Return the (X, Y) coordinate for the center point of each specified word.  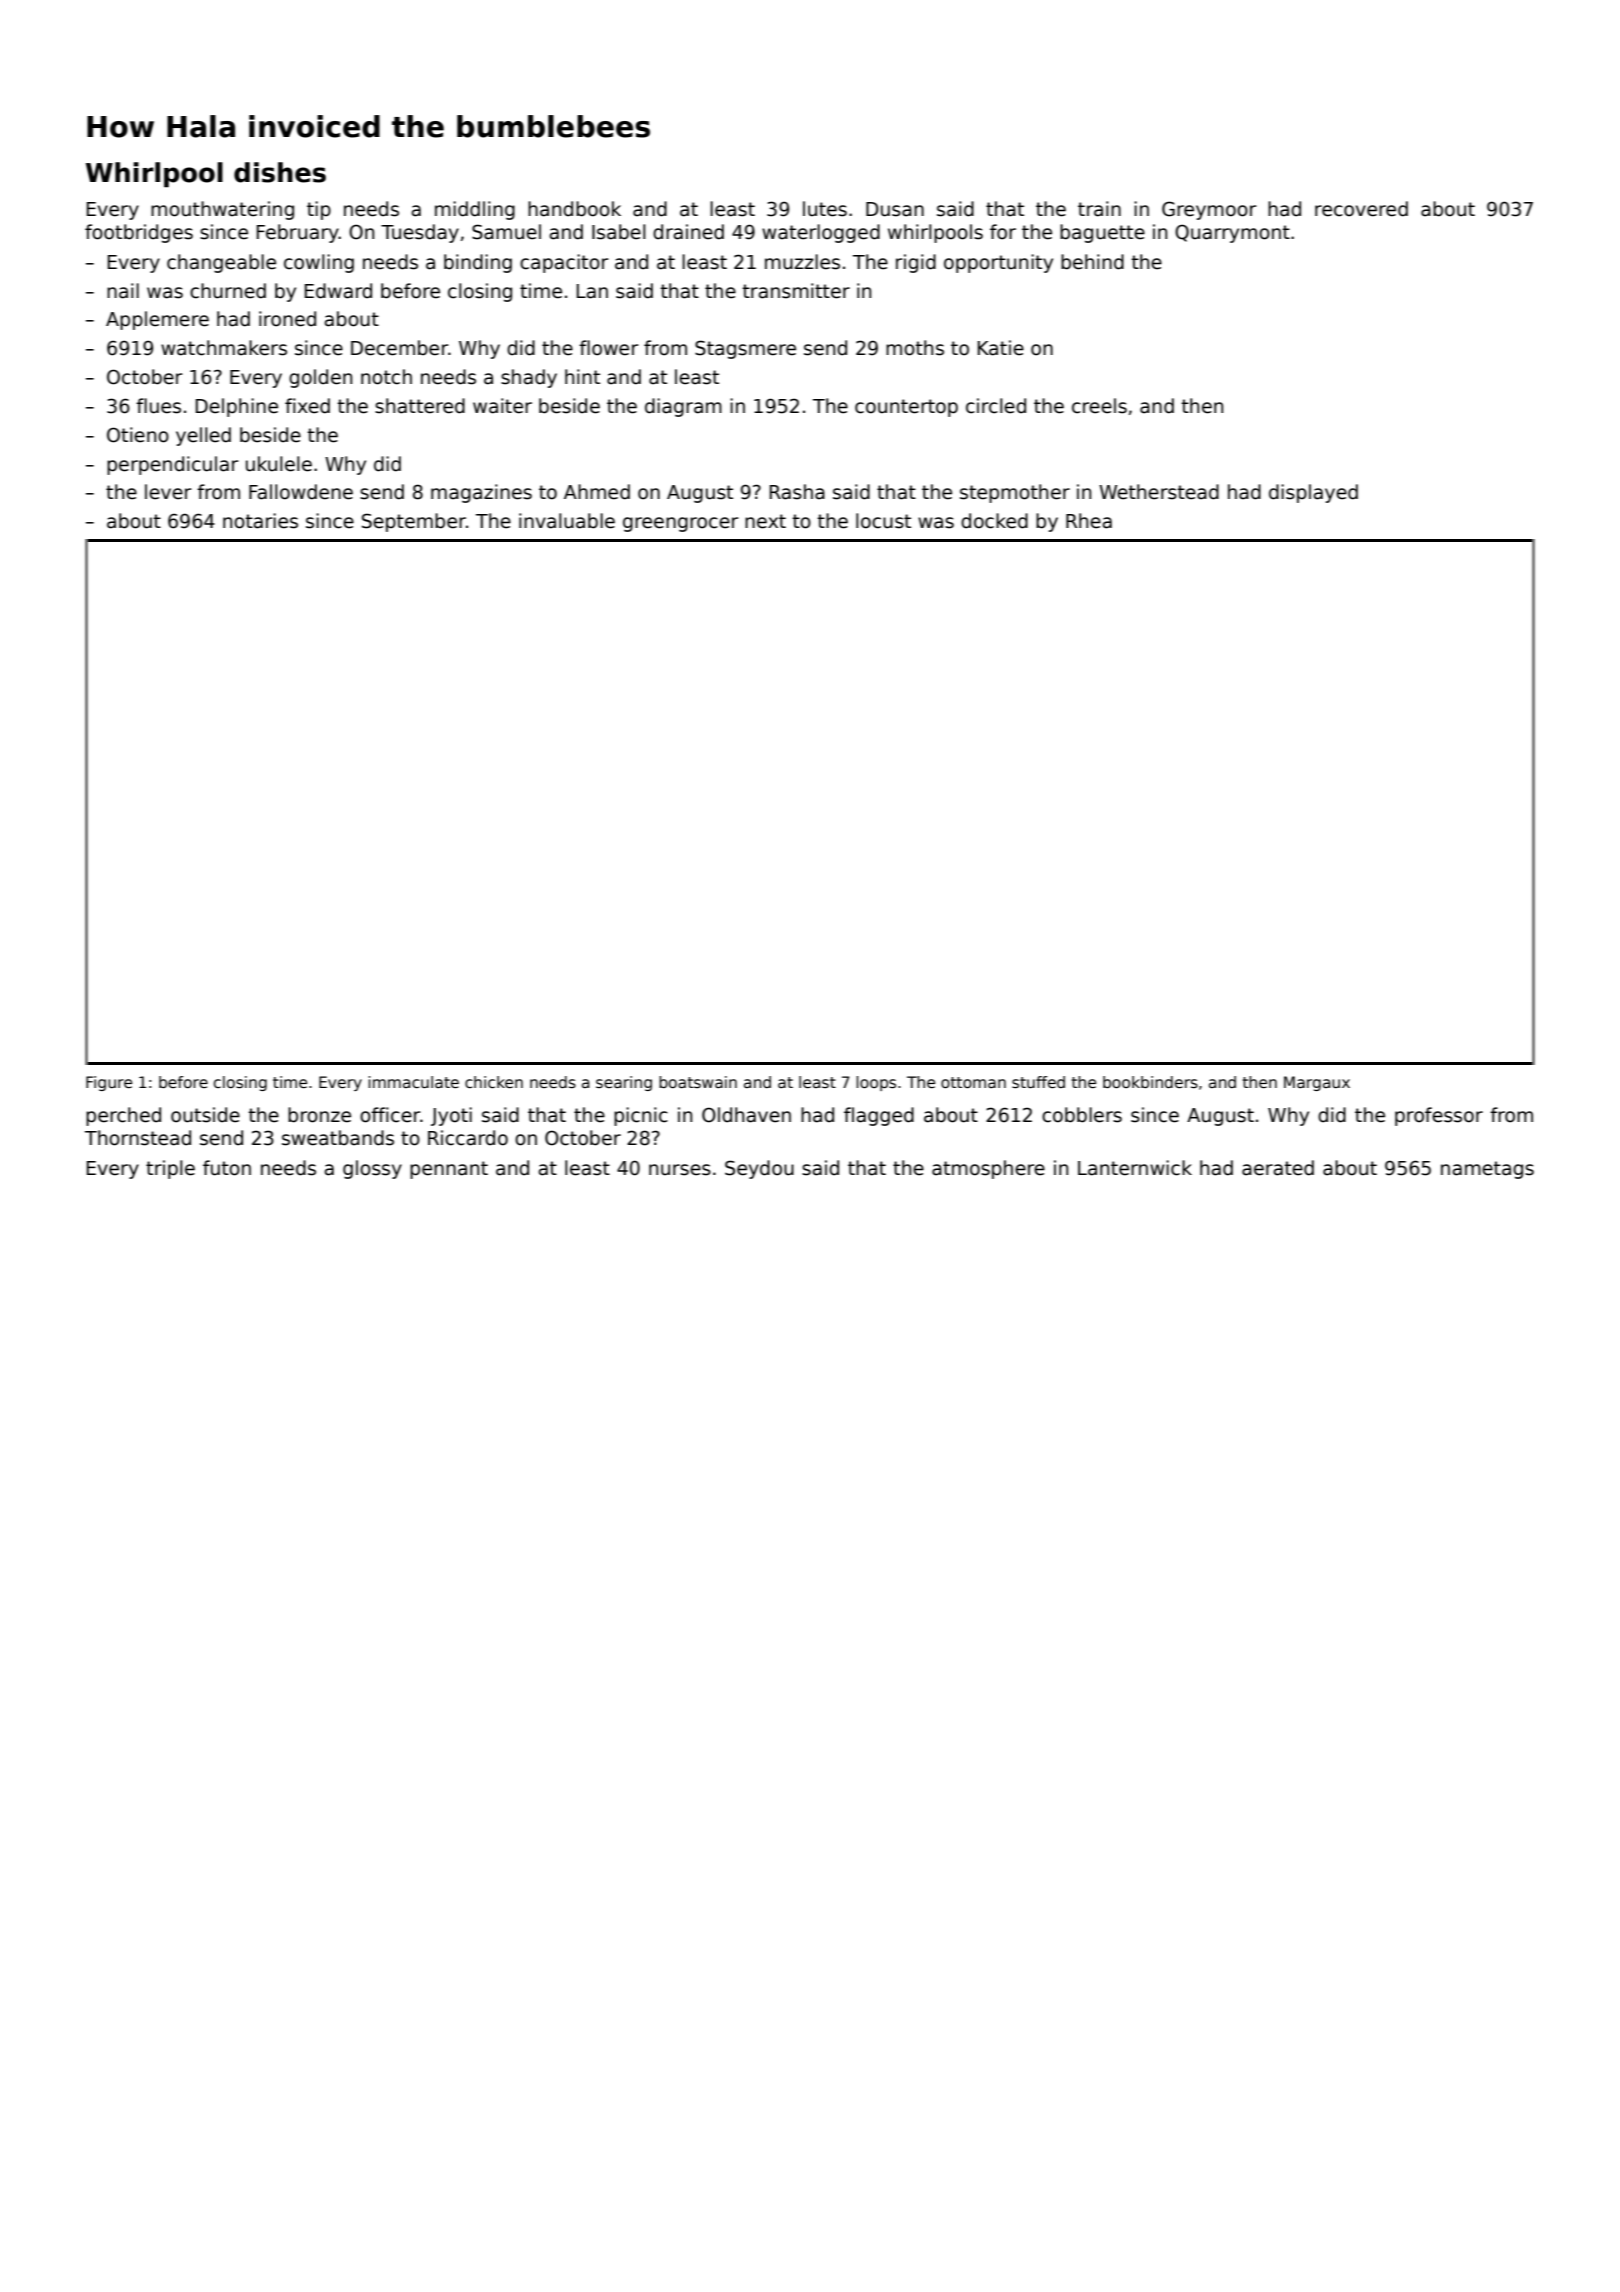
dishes (280, 172)
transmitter (796, 291)
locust (883, 521)
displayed (1313, 493)
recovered (1361, 209)
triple (170, 1169)
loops (876, 1083)
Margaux (1317, 1083)
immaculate (413, 1082)
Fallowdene (301, 492)
